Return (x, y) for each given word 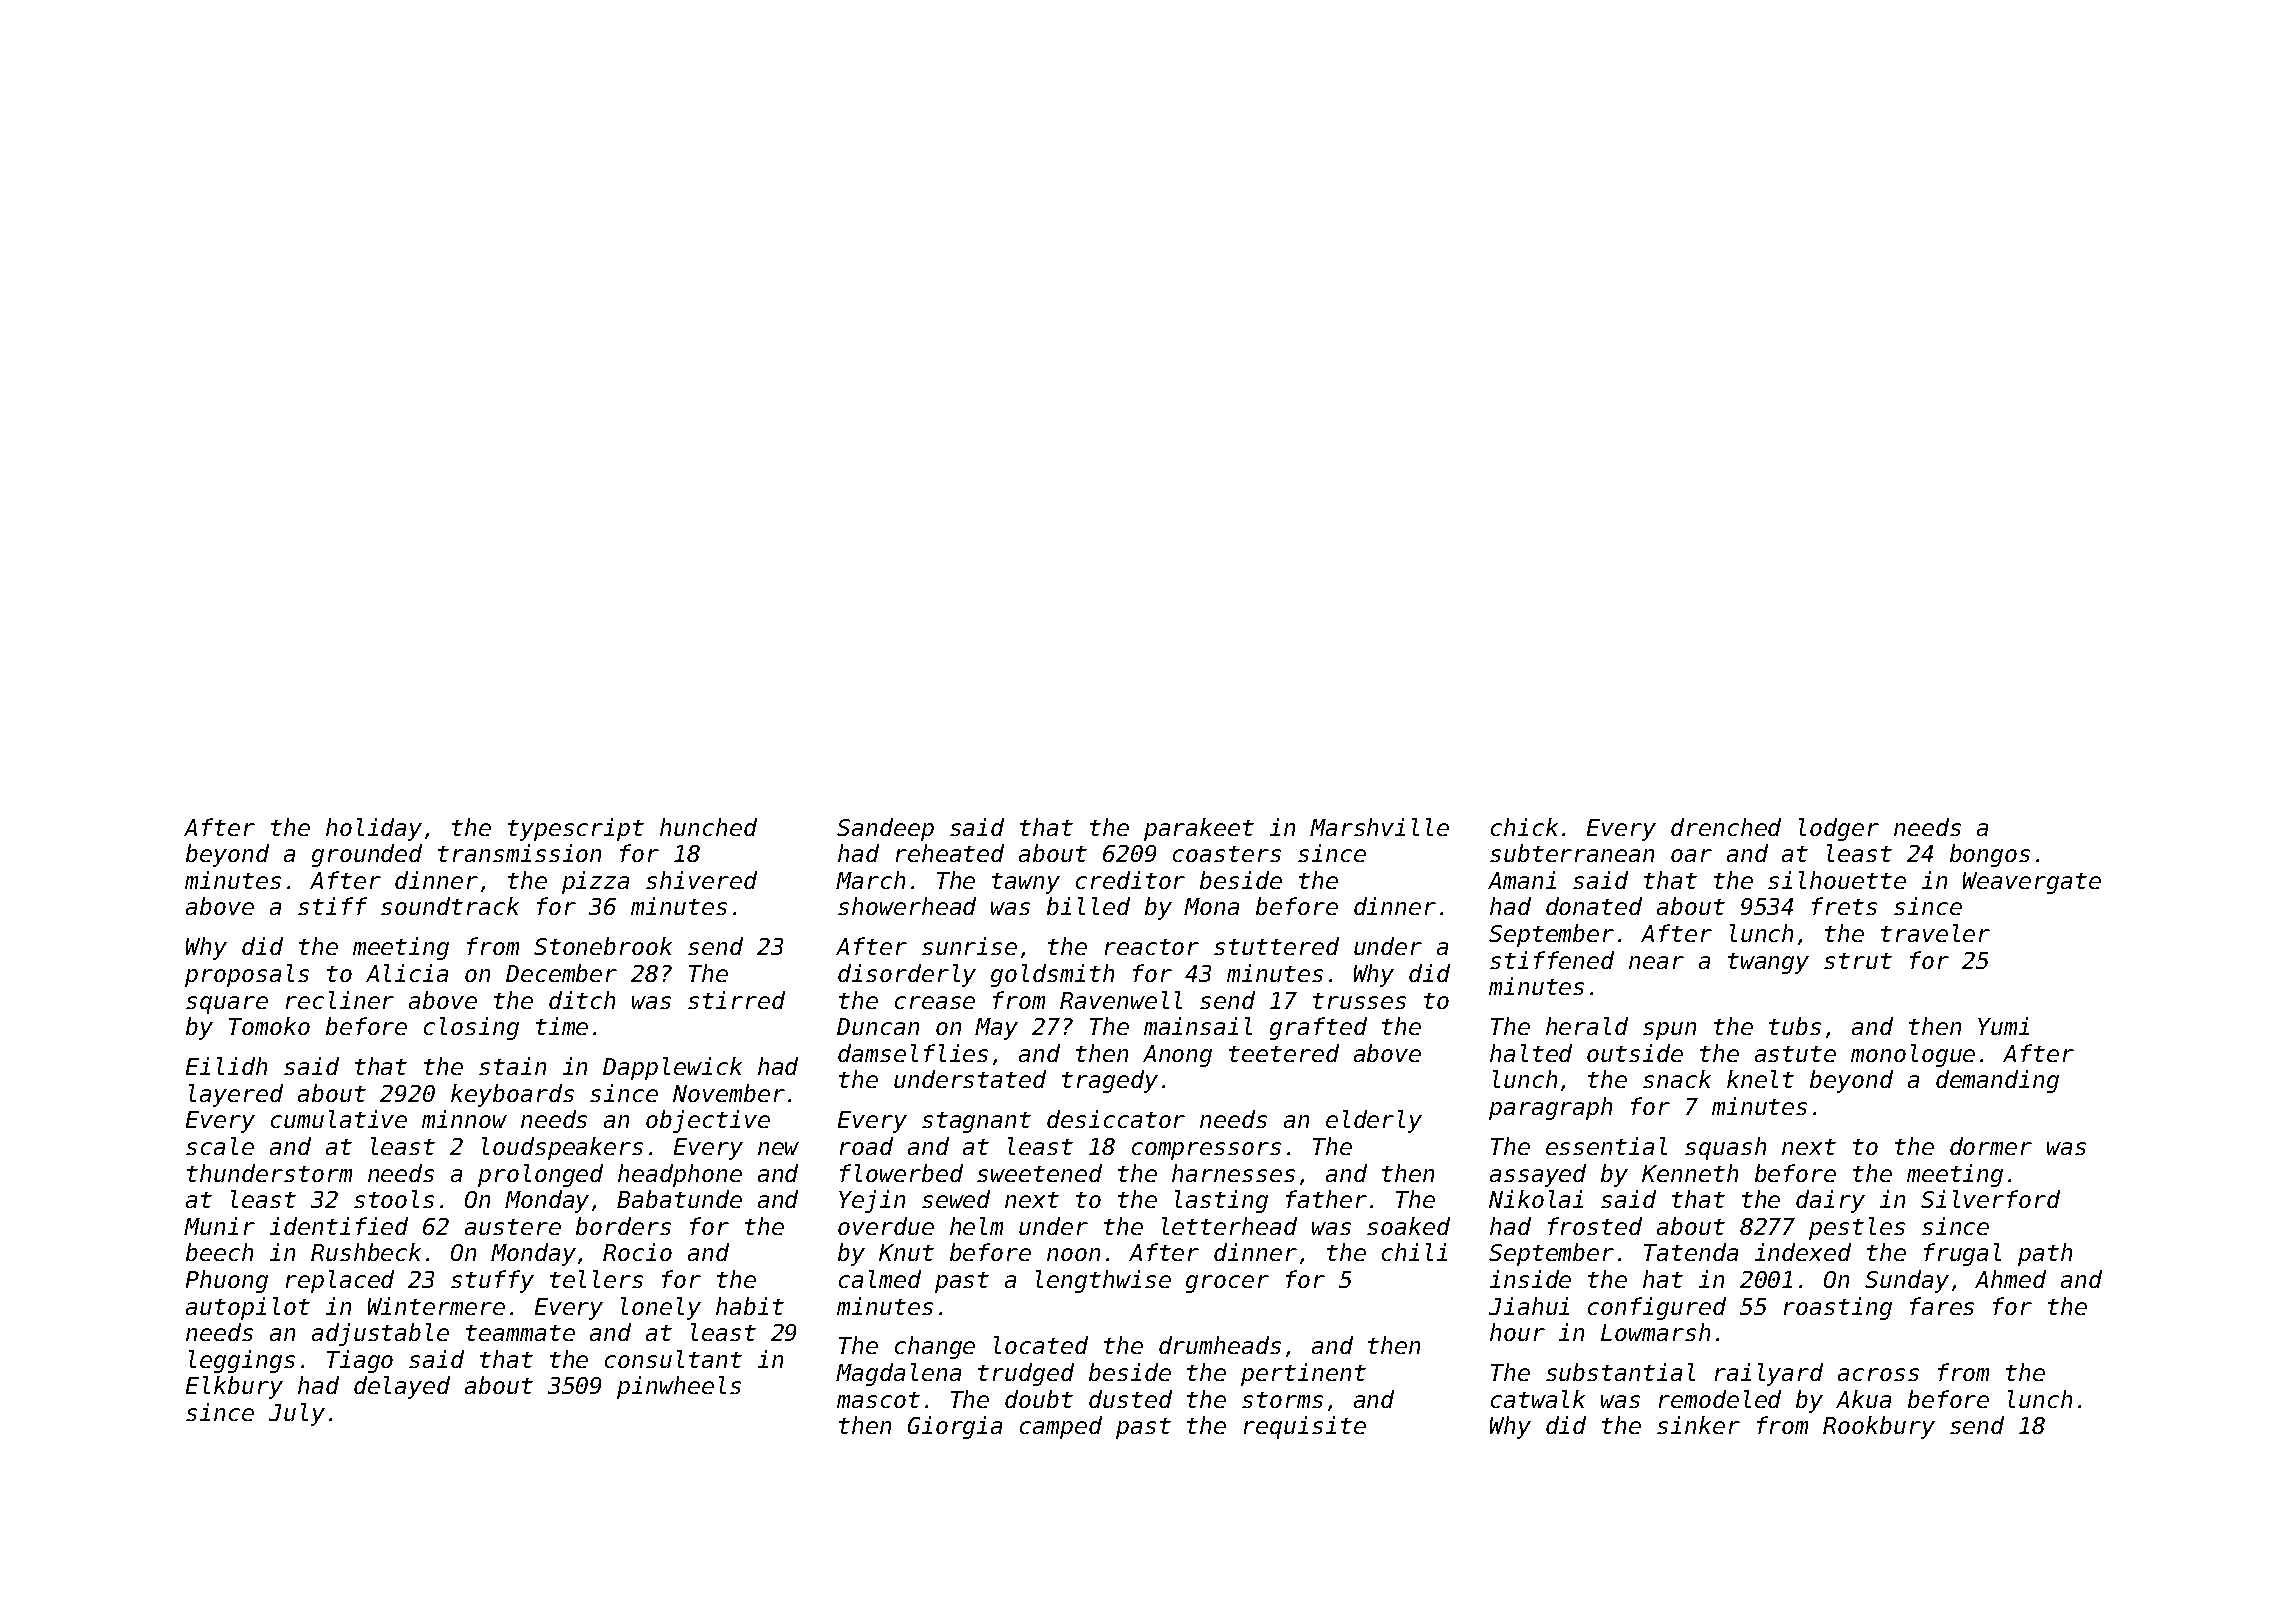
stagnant (976, 1122)
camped (1061, 1427)
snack (1677, 1079)
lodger (1839, 829)
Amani (1522, 880)
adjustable (380, 1334)
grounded (367, 855)
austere (513, 1227)
